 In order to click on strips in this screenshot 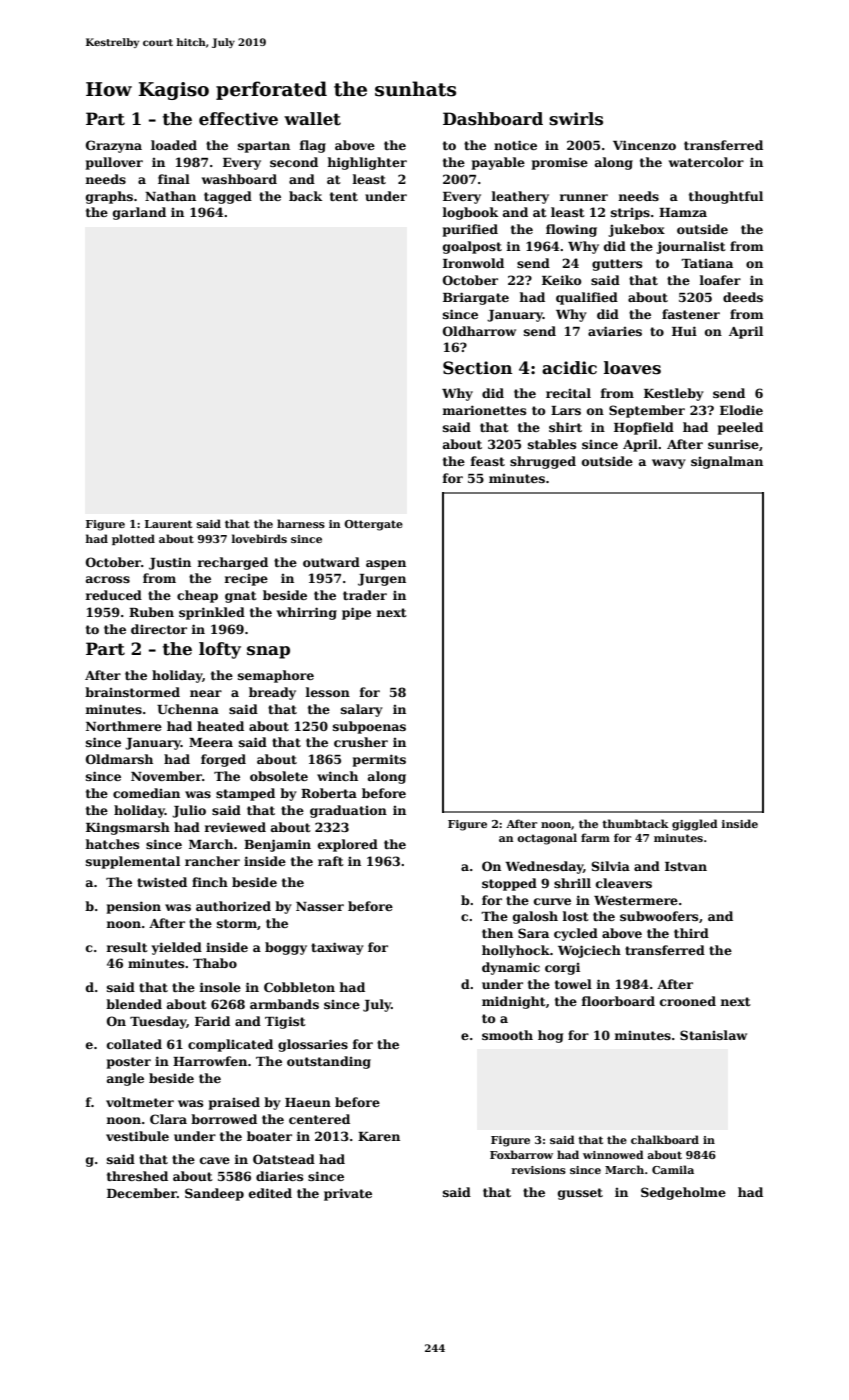, I will do `click(630, 214)`.
